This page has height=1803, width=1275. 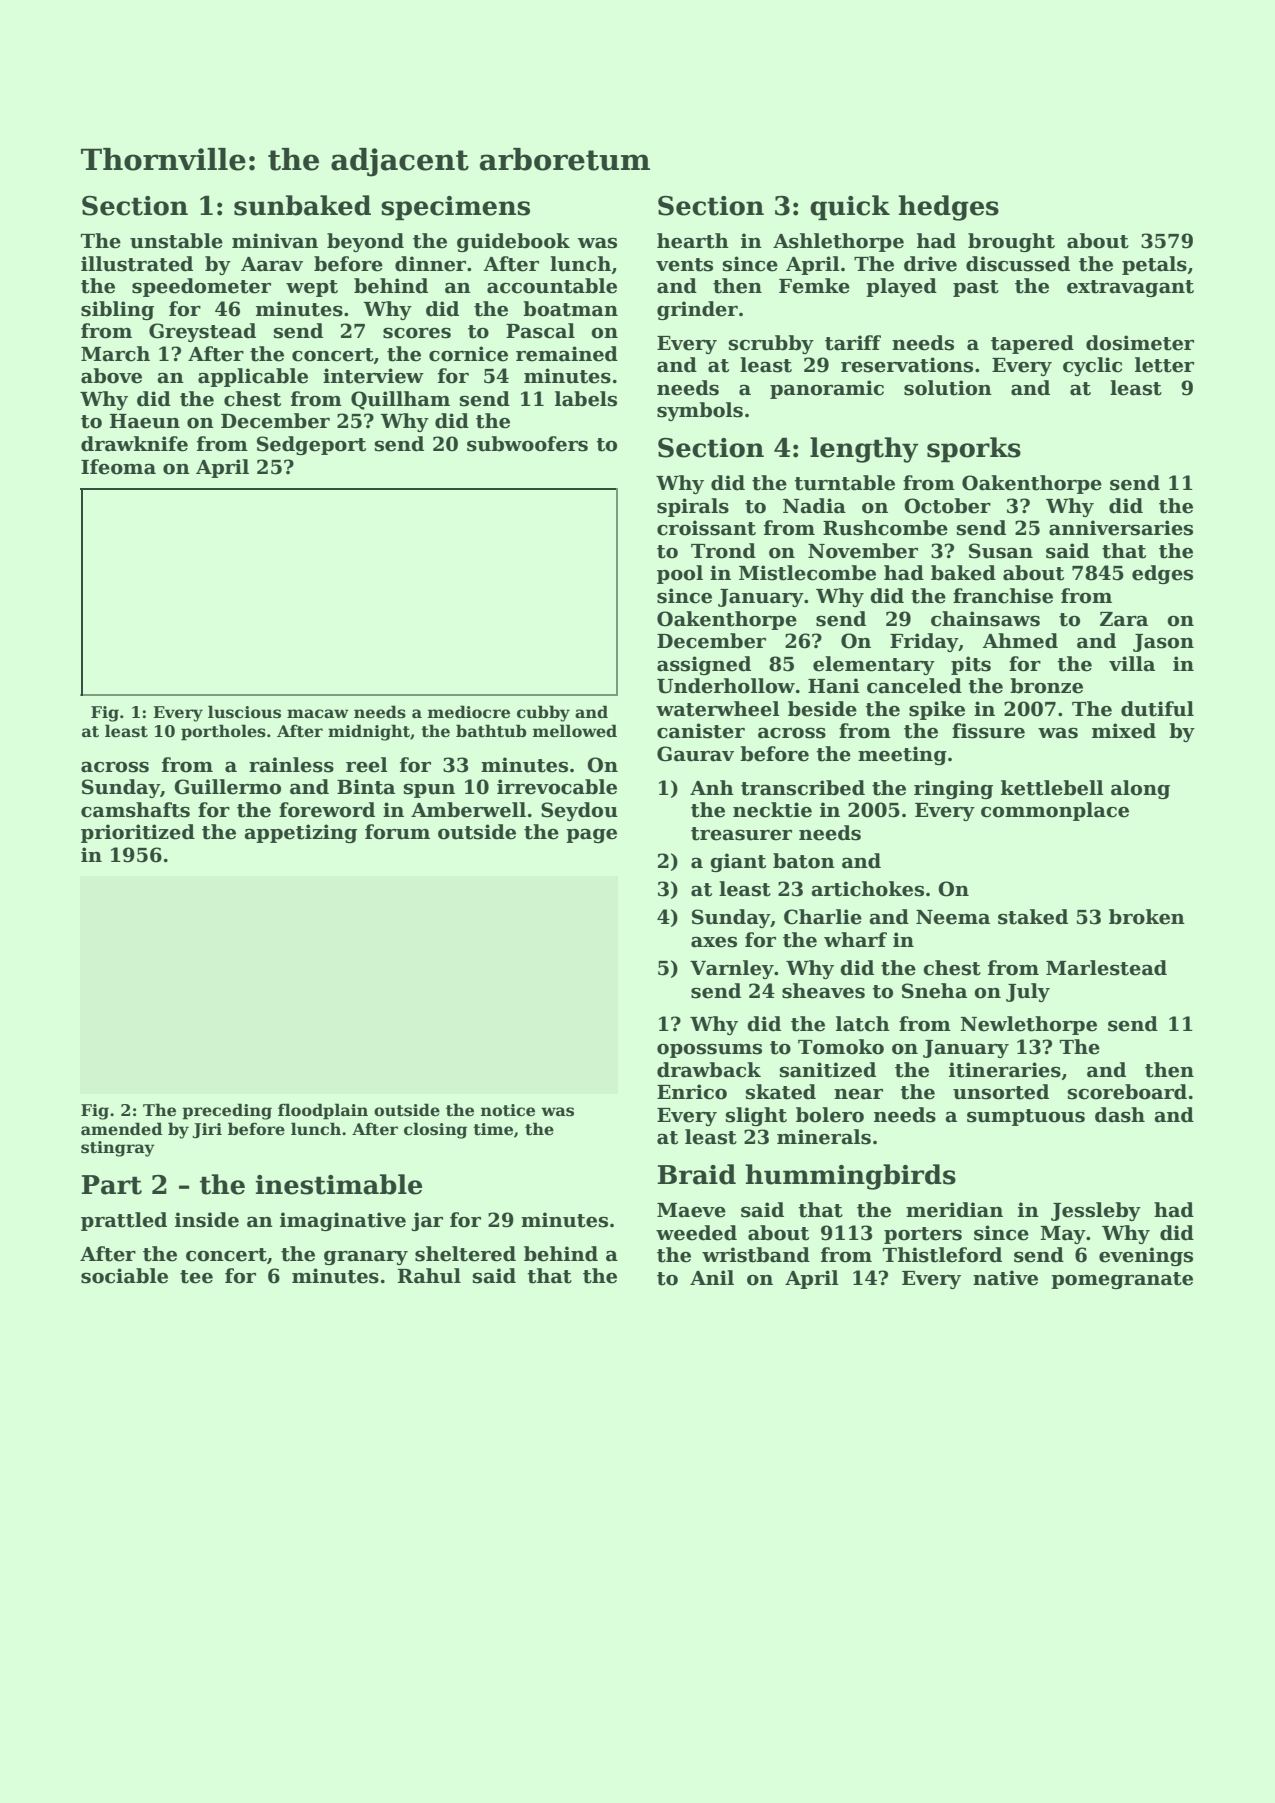 I want to click on October, so click(x=947, y=506).
